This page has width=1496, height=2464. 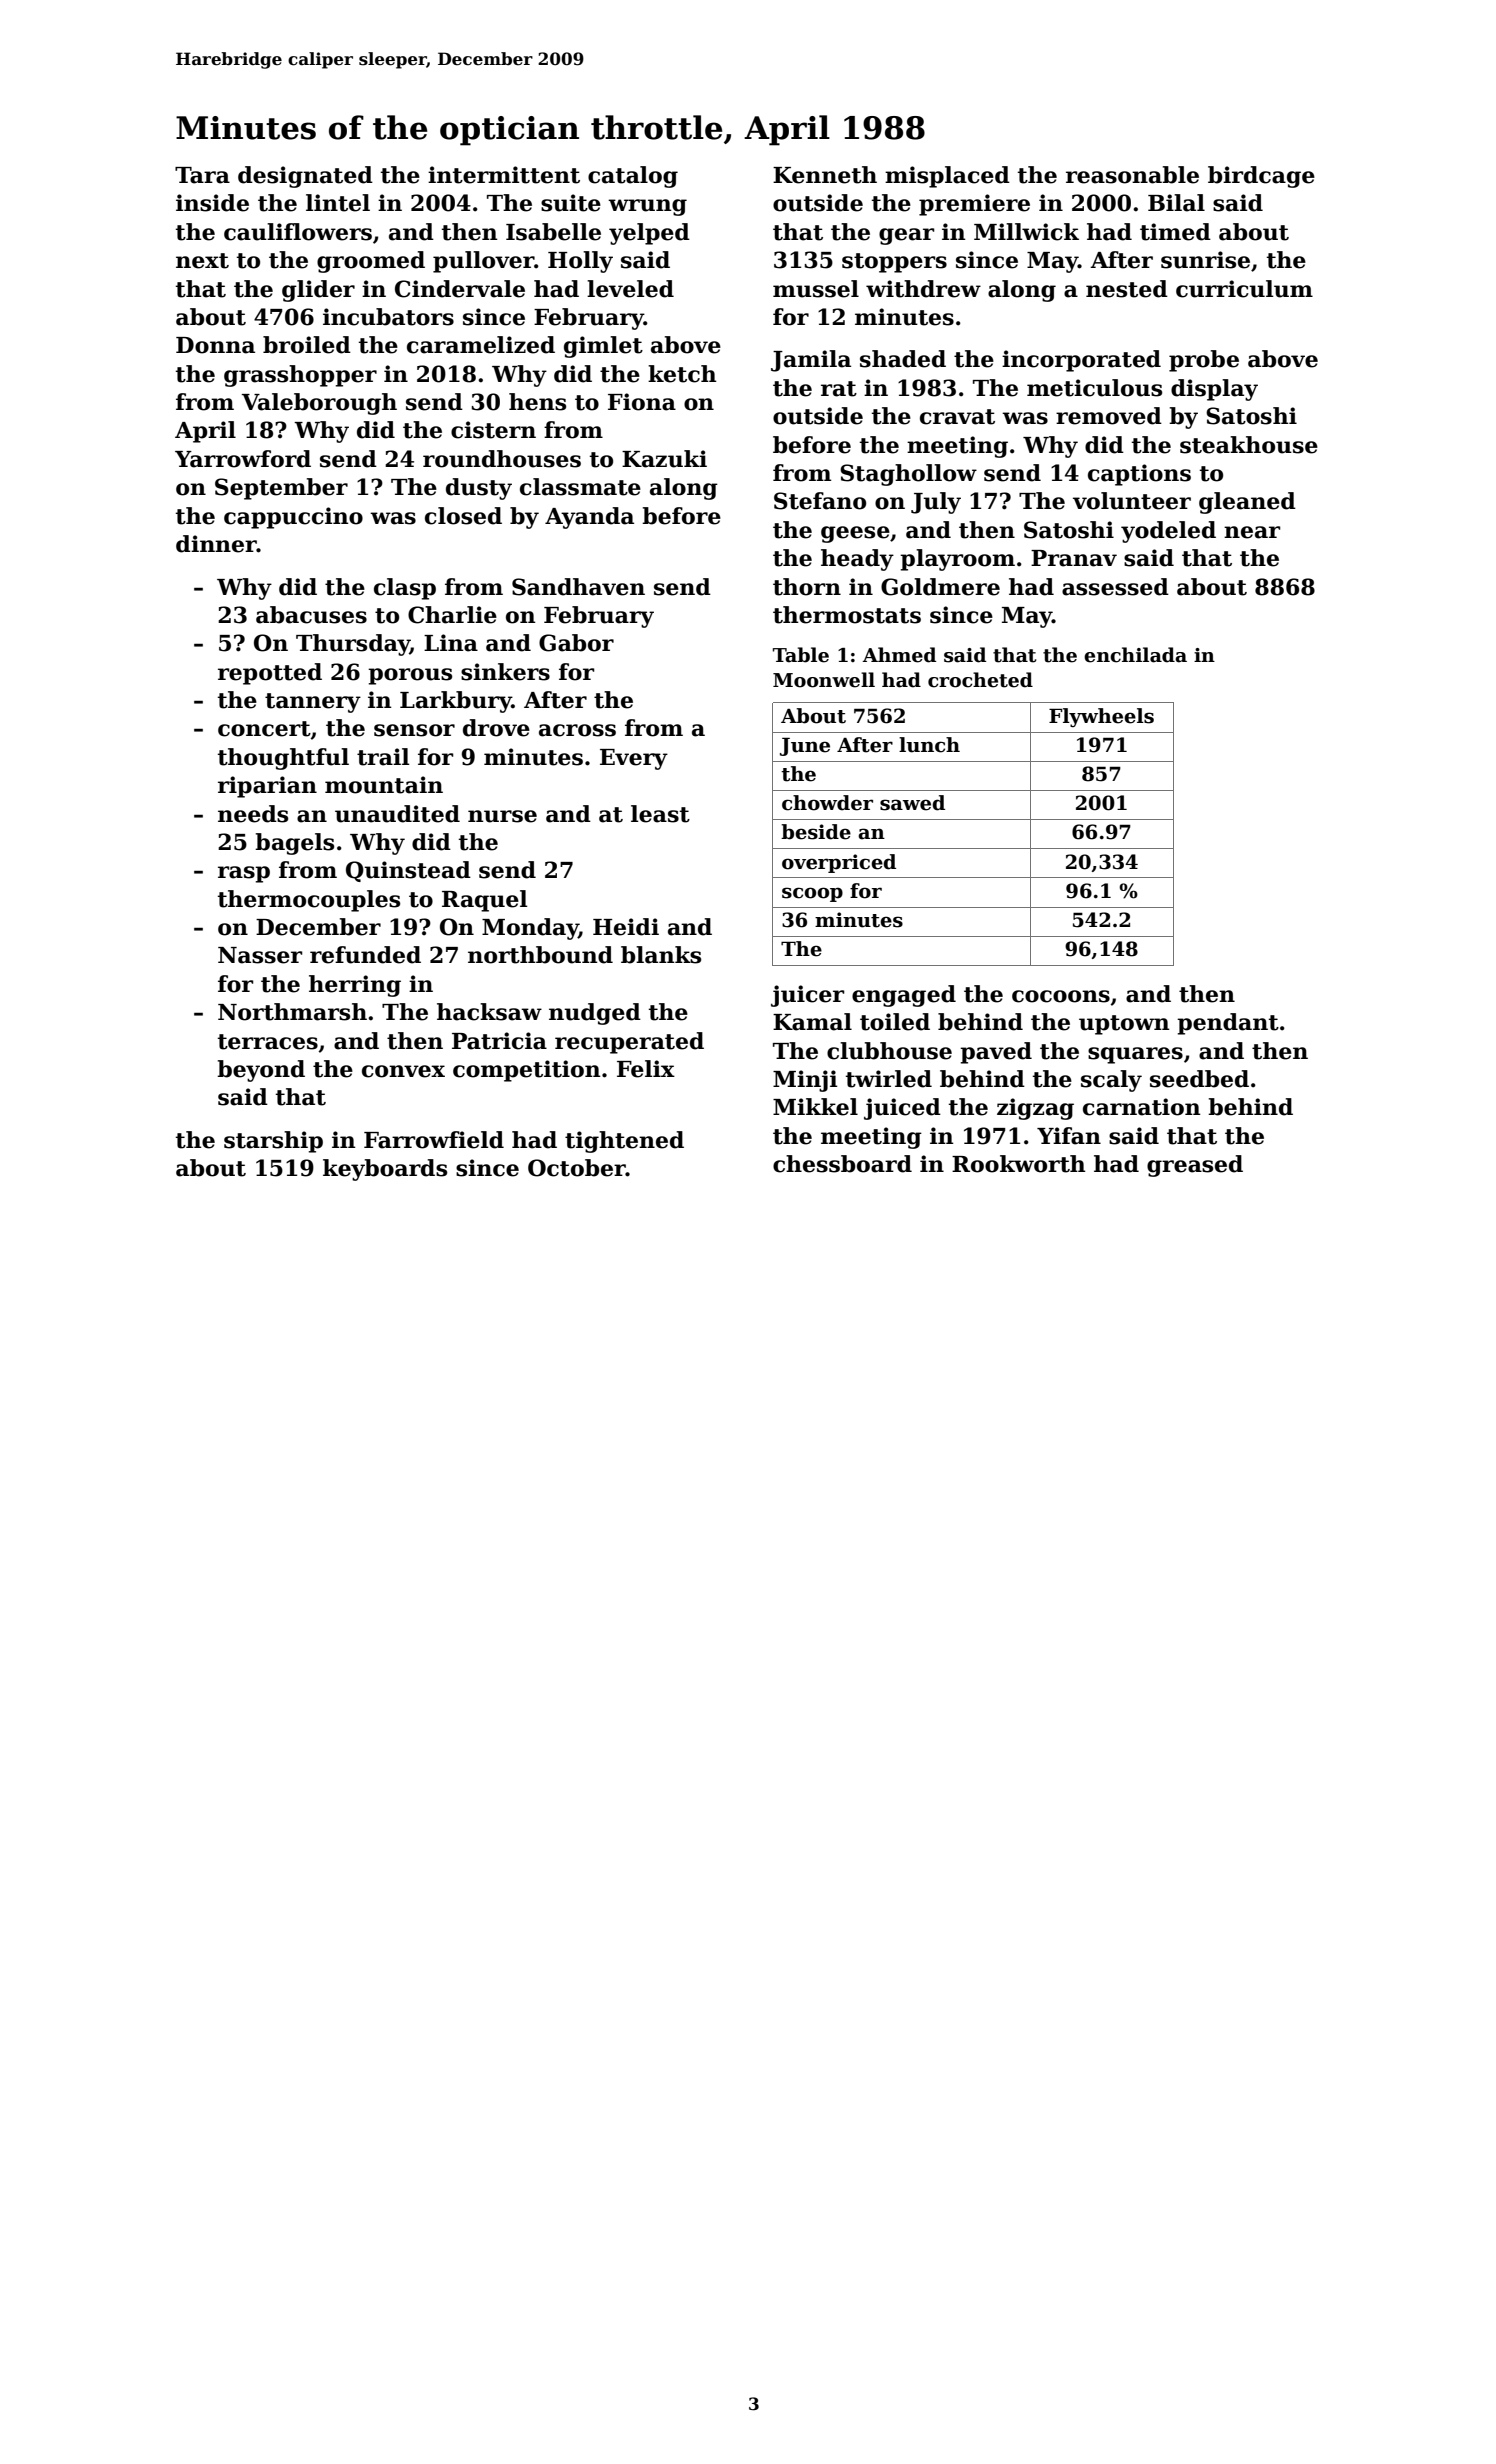 What do you see at coordinates (505, 672) in the page?
I see `sinkers` at bounding box center [505, 672].
